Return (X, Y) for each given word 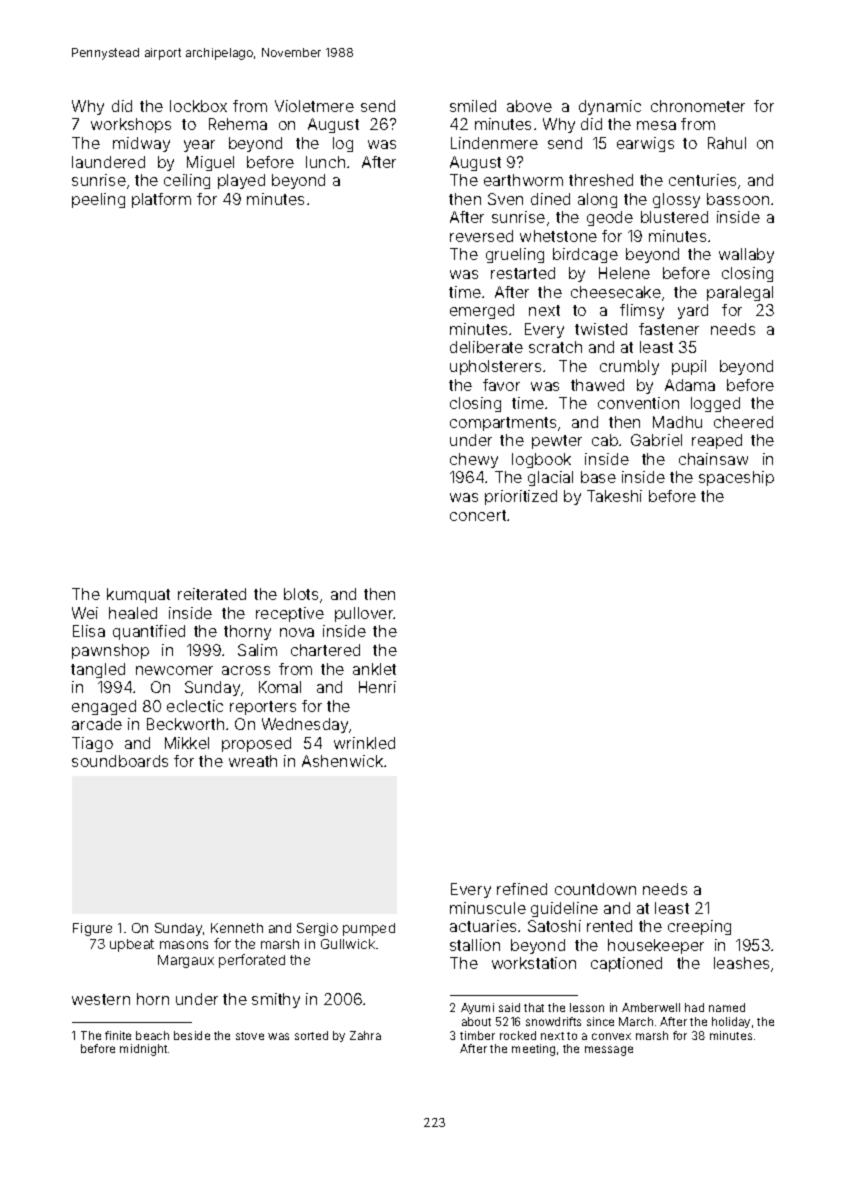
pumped (369, 929)
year (199, 146)
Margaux (186, 961)
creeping (699, 927)
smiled (473, 106)
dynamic (610, 107)
